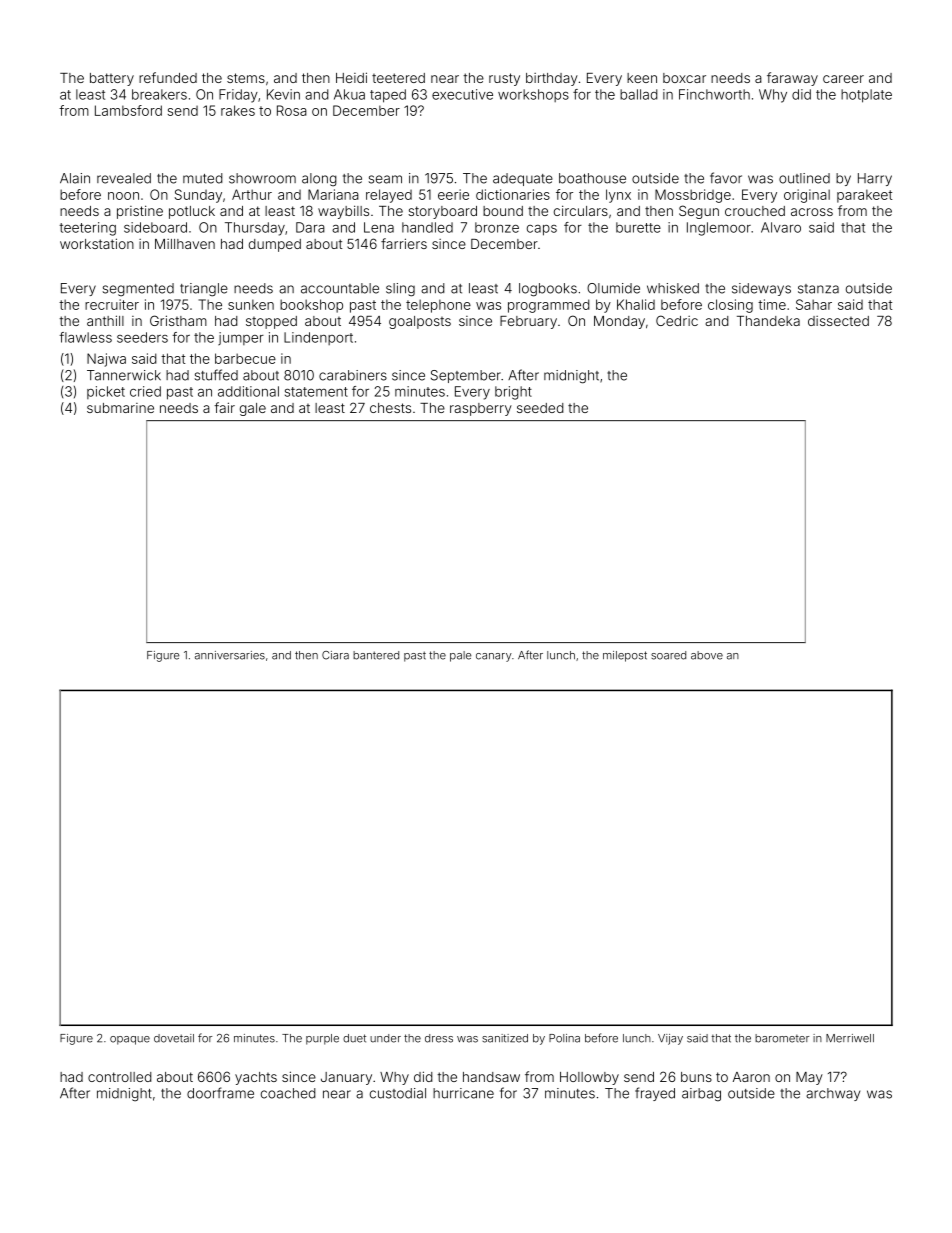 The image size is (952, 1233). I want to click on rusty, so click(504, 79).
